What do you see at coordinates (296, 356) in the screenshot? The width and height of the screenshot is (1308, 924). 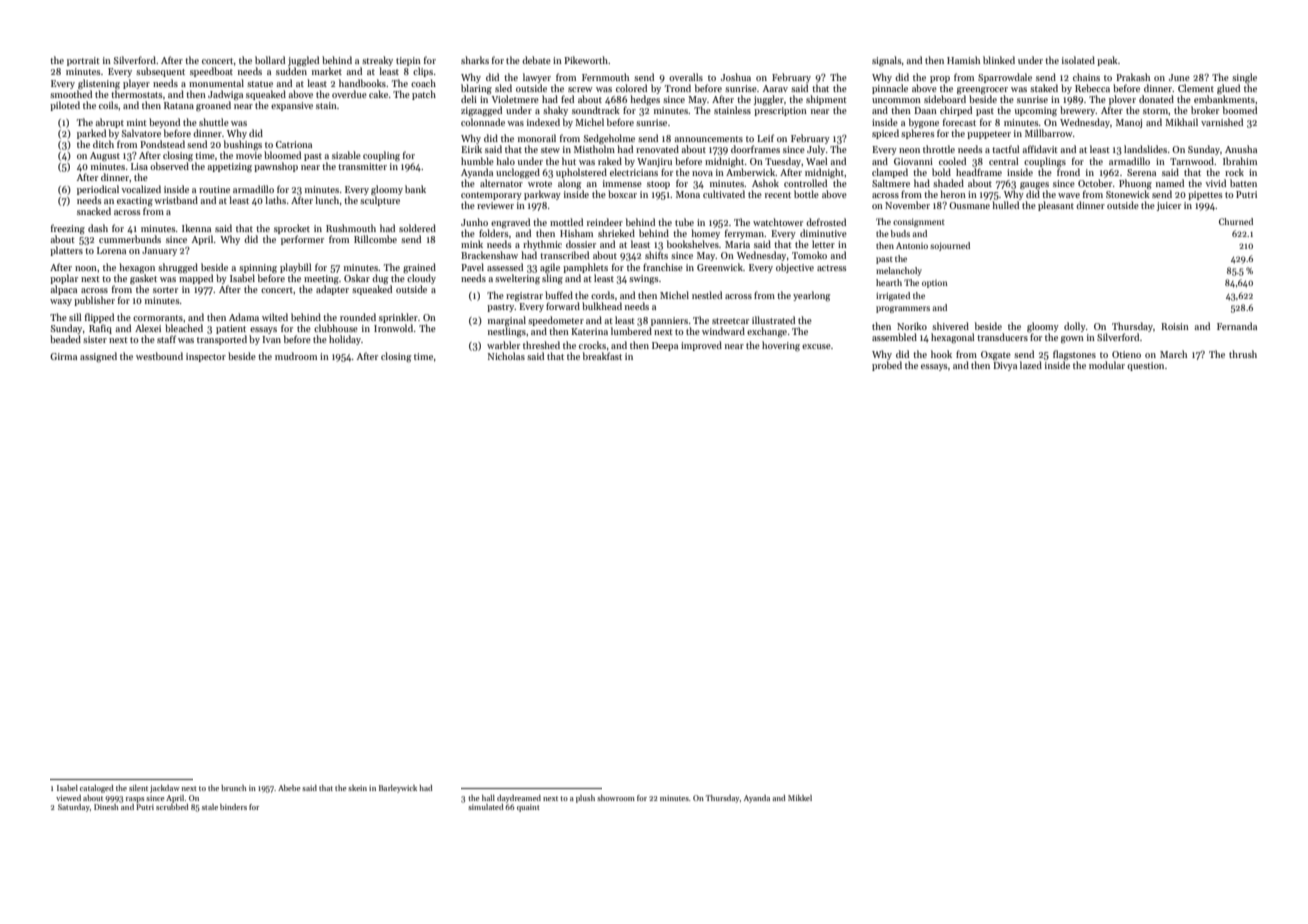 I see `mudroom` at bounding box center [296, 356].
